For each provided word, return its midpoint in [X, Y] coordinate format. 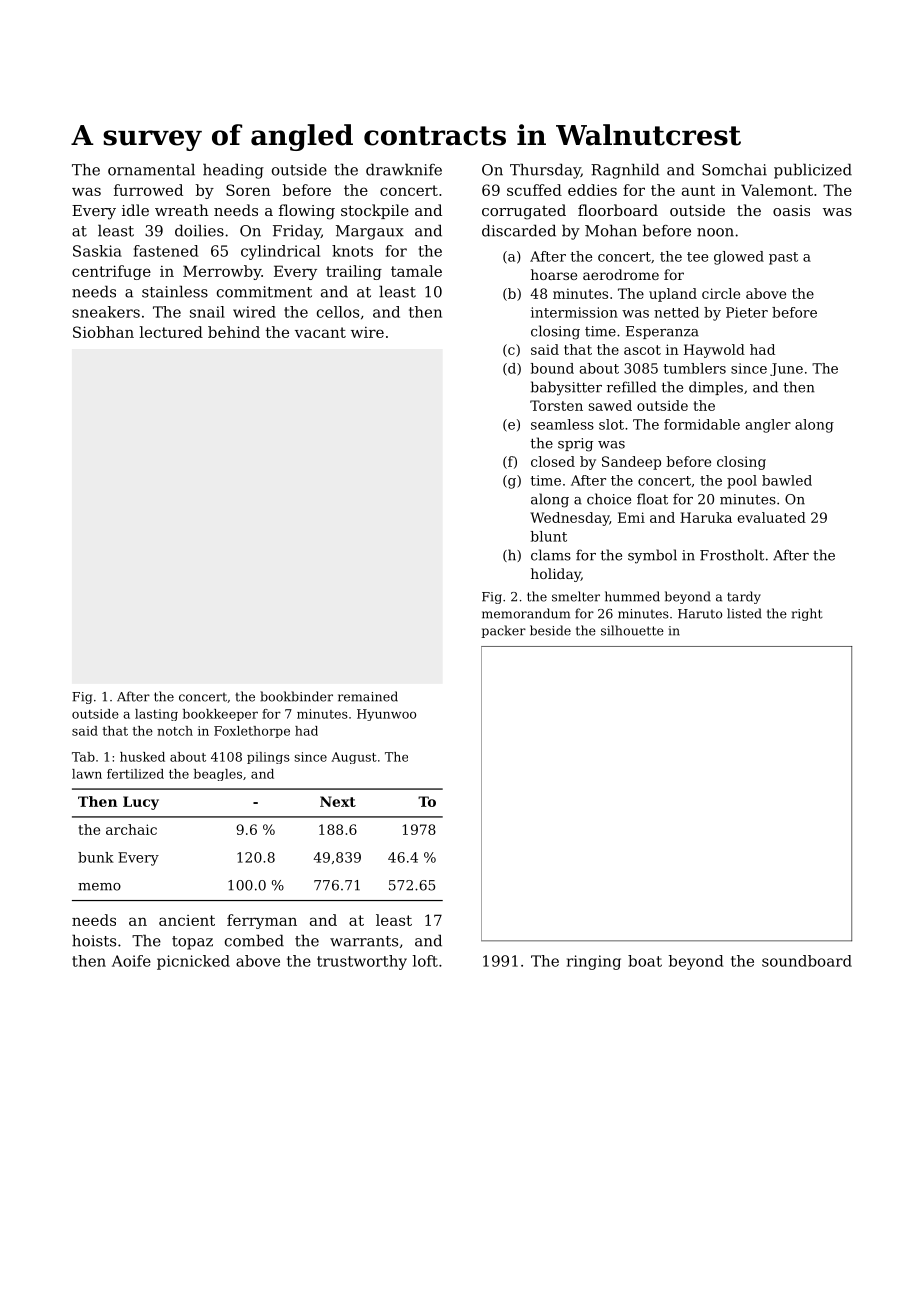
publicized [813, 171]
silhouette [632, 630]
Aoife [131, 961]
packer [503, 631]
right [807, 614]
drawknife [404, 169]
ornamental [151, 169]
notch [175, 731]
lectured [171, 332]
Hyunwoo [386, 715]
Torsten [556, 405]
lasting [156, 715]
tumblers [694, 368]
